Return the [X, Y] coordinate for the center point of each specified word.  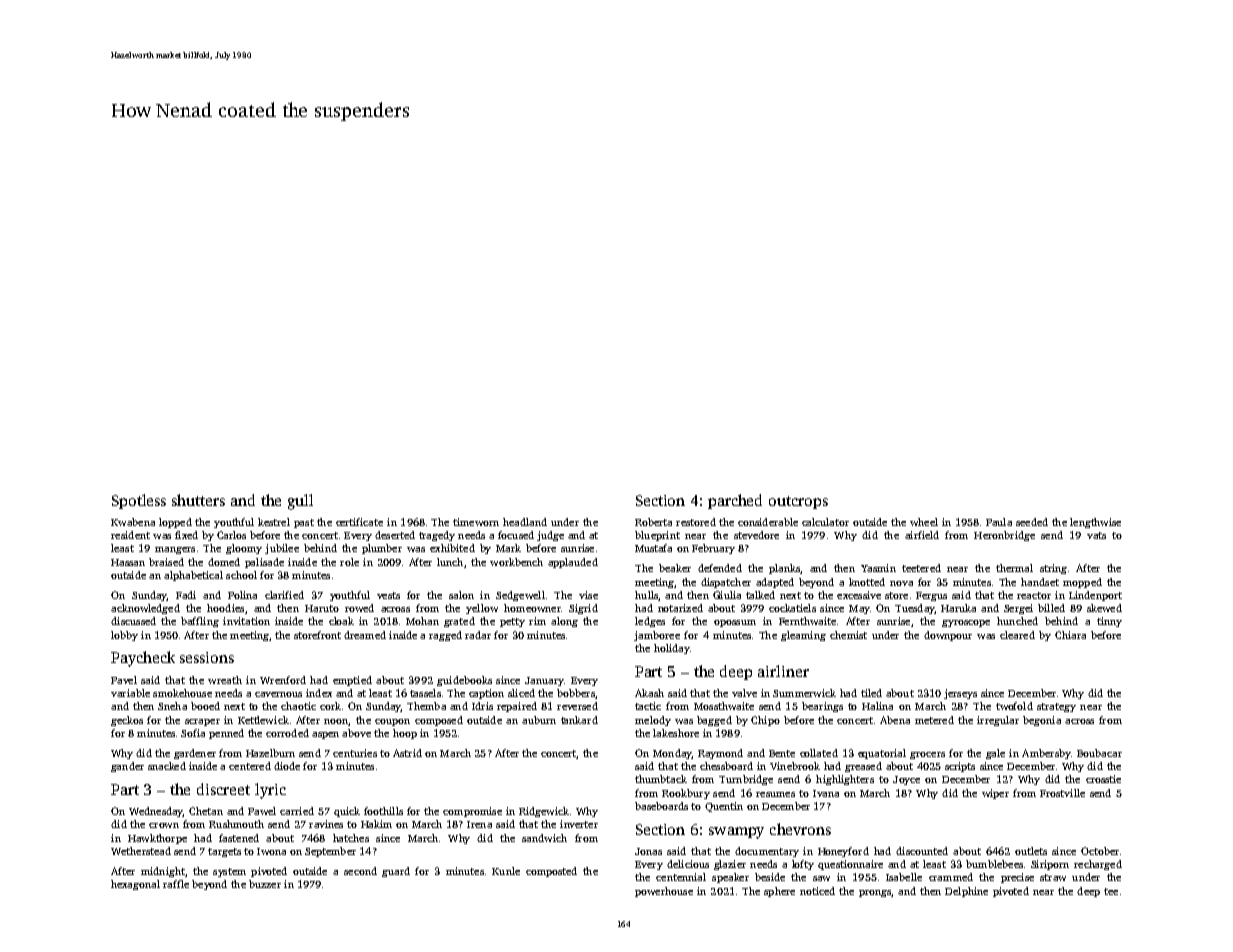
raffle [176, 884]
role [349, 562]
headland [525, 522]
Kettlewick [263, 720]
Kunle [506, 871]
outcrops [798, 502]
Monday [672, 754]
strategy [1056, 707]
